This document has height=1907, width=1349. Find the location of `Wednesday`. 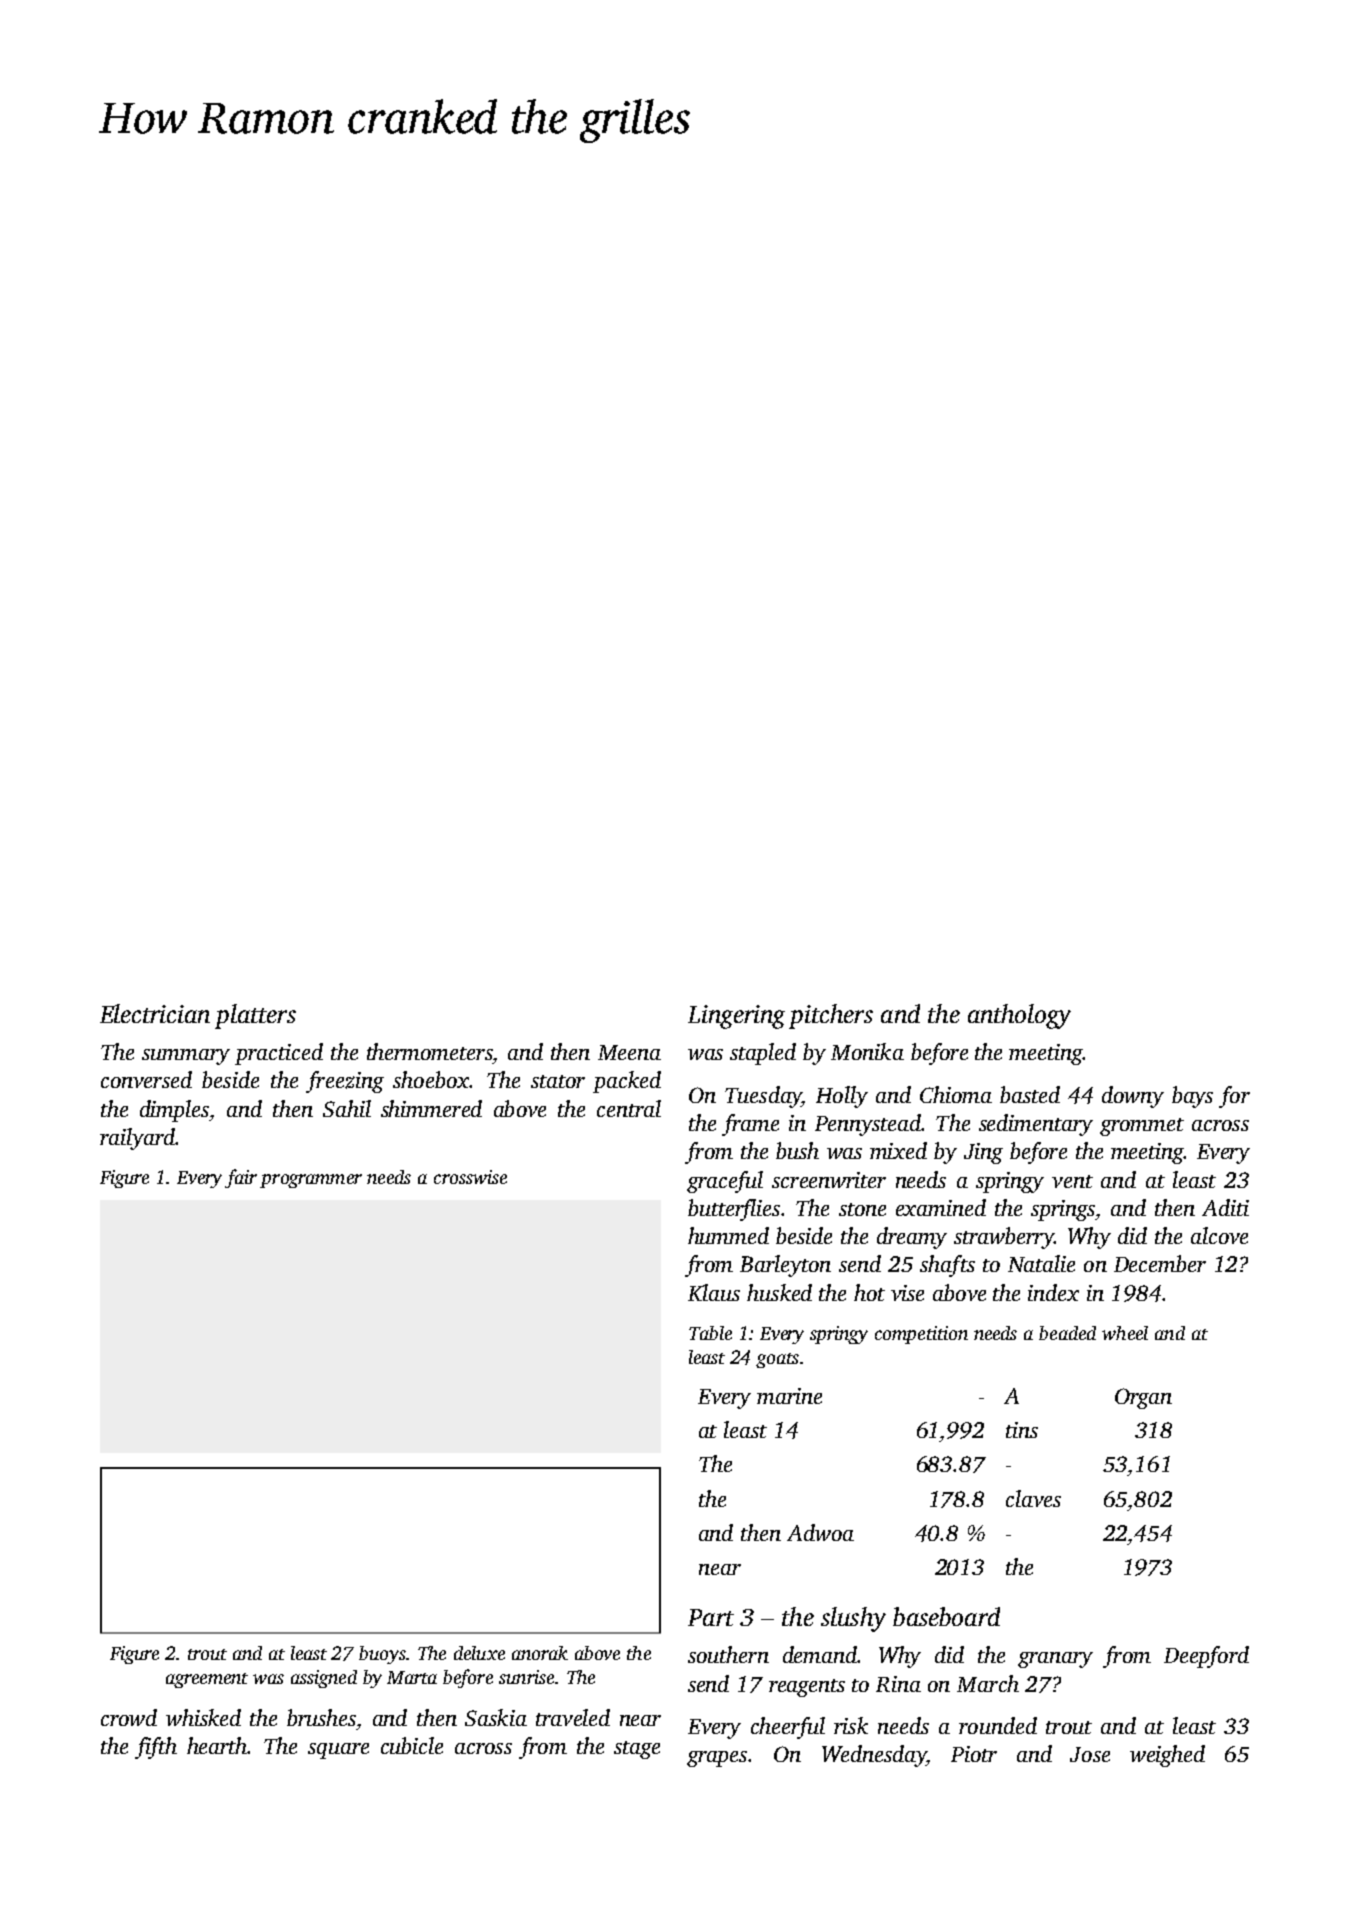

Wednesday is located at coordinates (874, 1756).
